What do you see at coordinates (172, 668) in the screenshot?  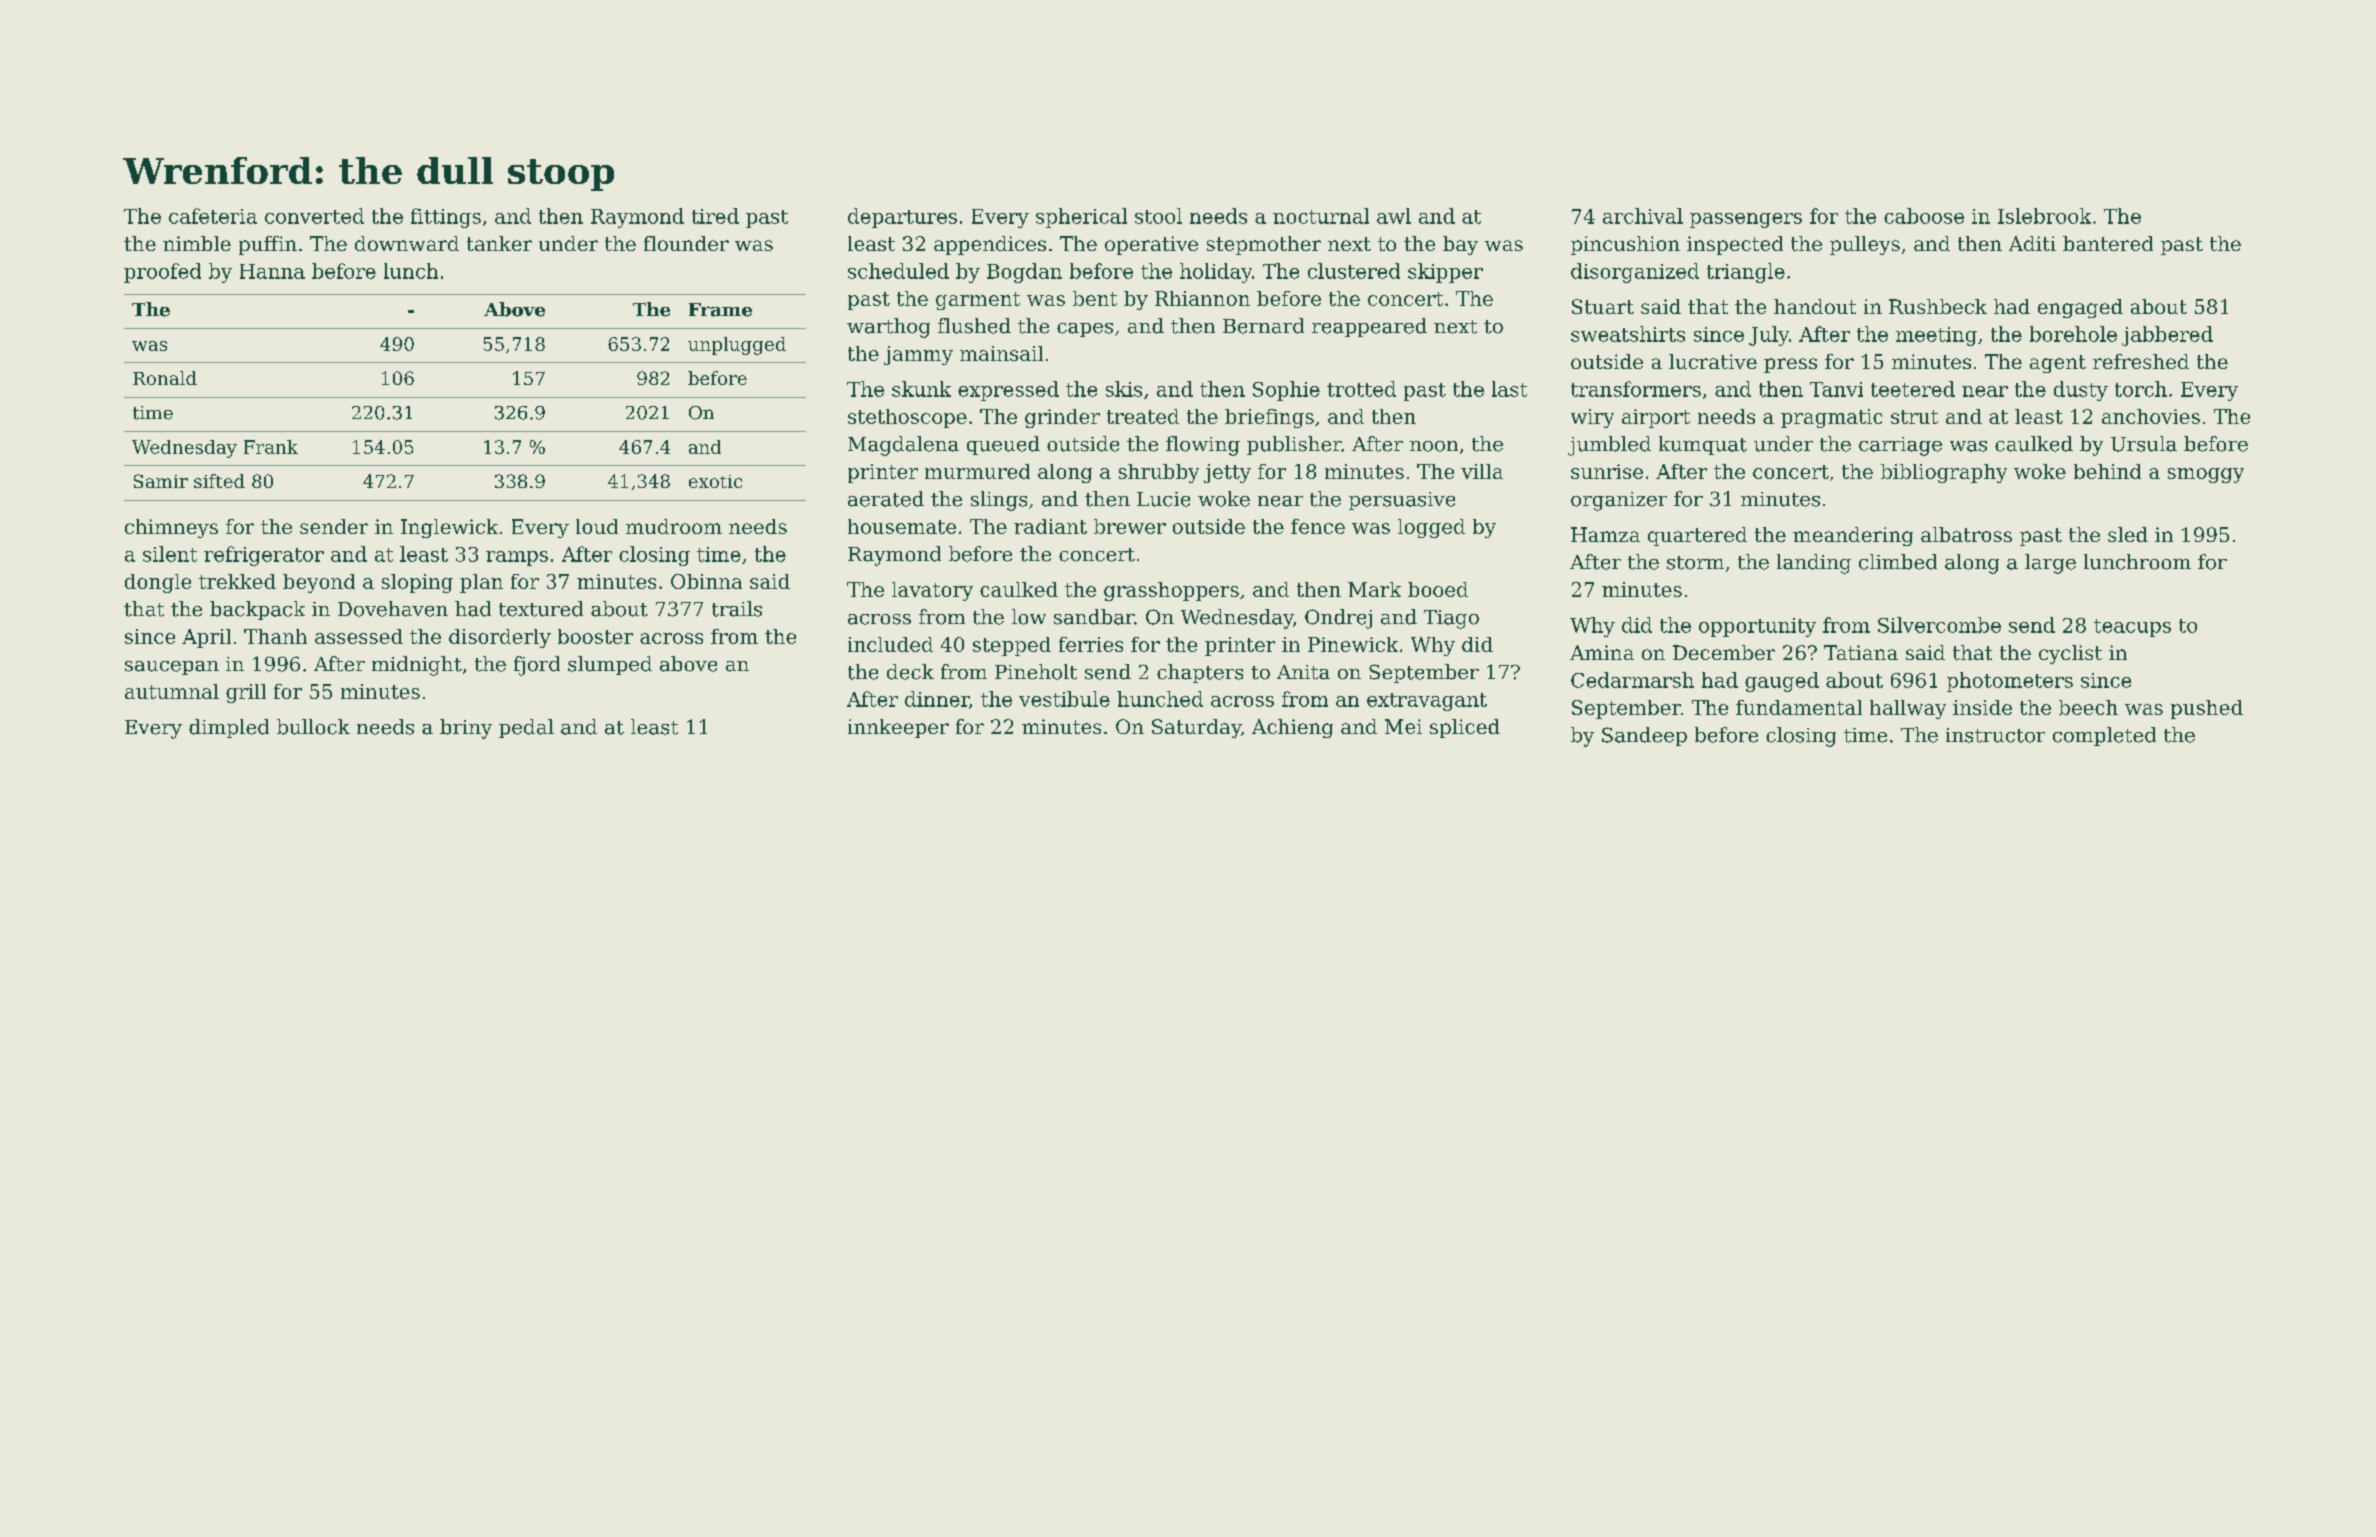 I see `saucepan` at bounding box center [172, 668].
